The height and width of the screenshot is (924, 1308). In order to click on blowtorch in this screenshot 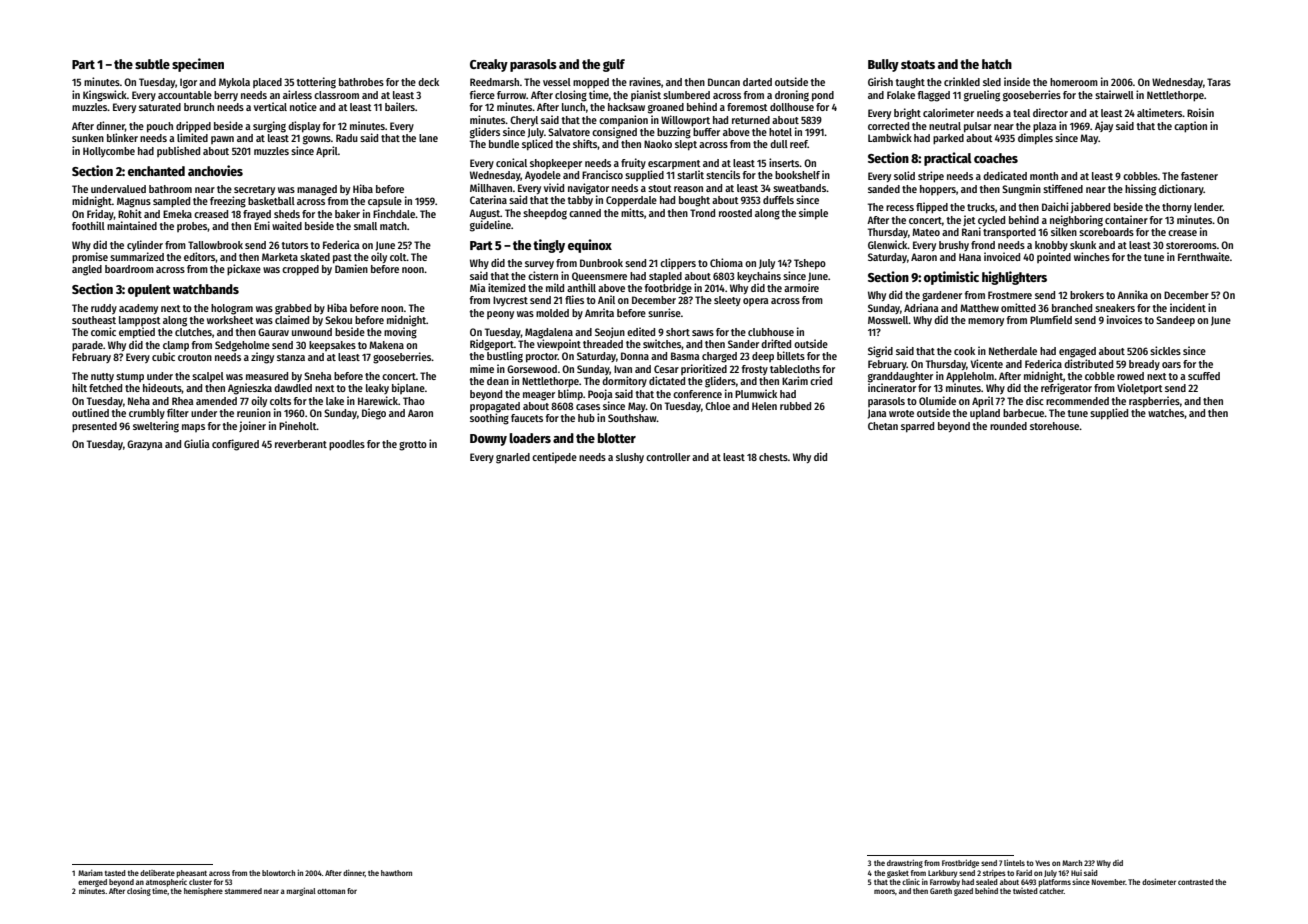, I will do `click(278, 873)`.
